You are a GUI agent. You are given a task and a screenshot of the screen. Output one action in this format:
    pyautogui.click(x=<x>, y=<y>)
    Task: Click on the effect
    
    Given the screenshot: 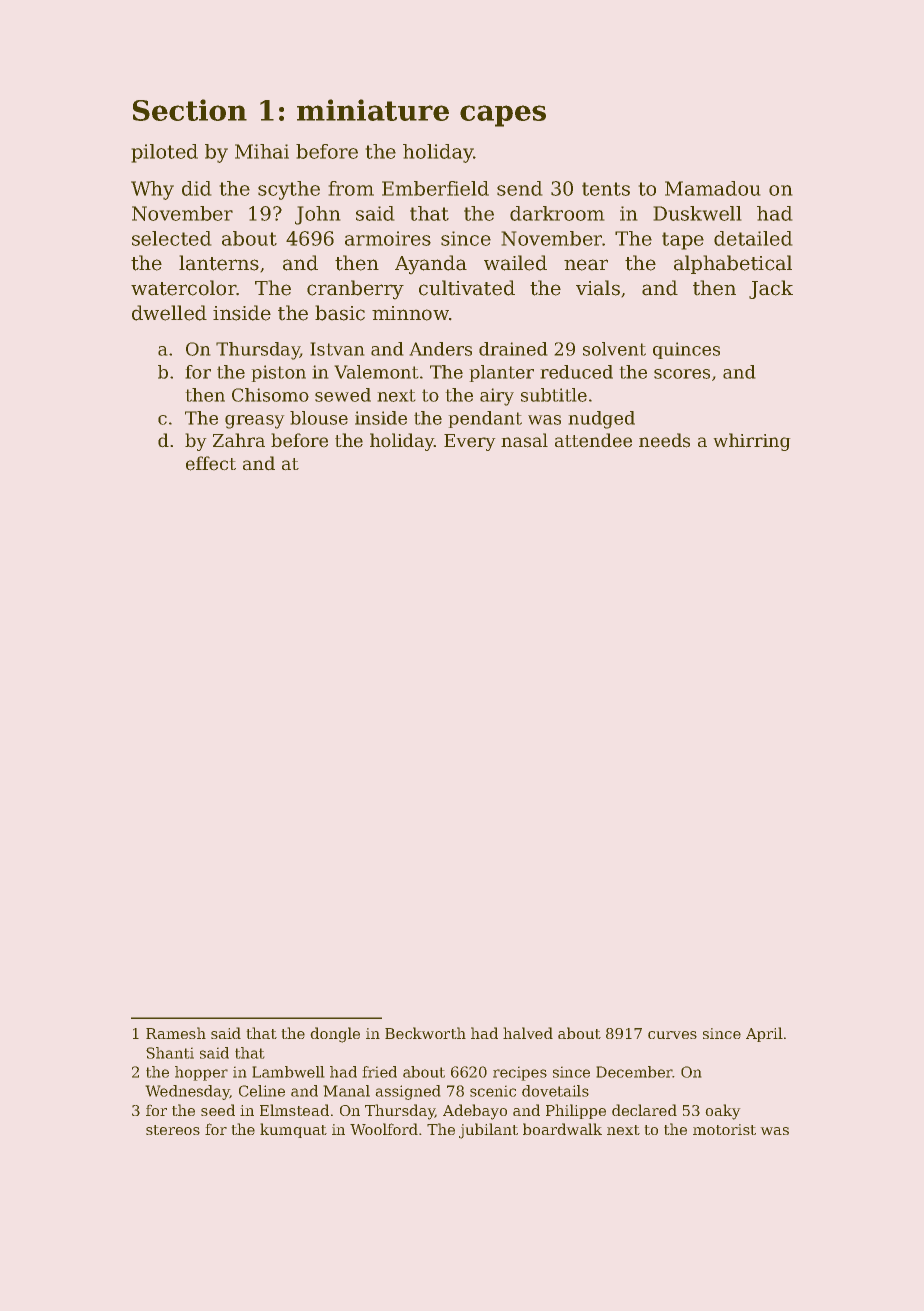 What is the action you would take?
    pyautogui.click(x=211, y=463)
